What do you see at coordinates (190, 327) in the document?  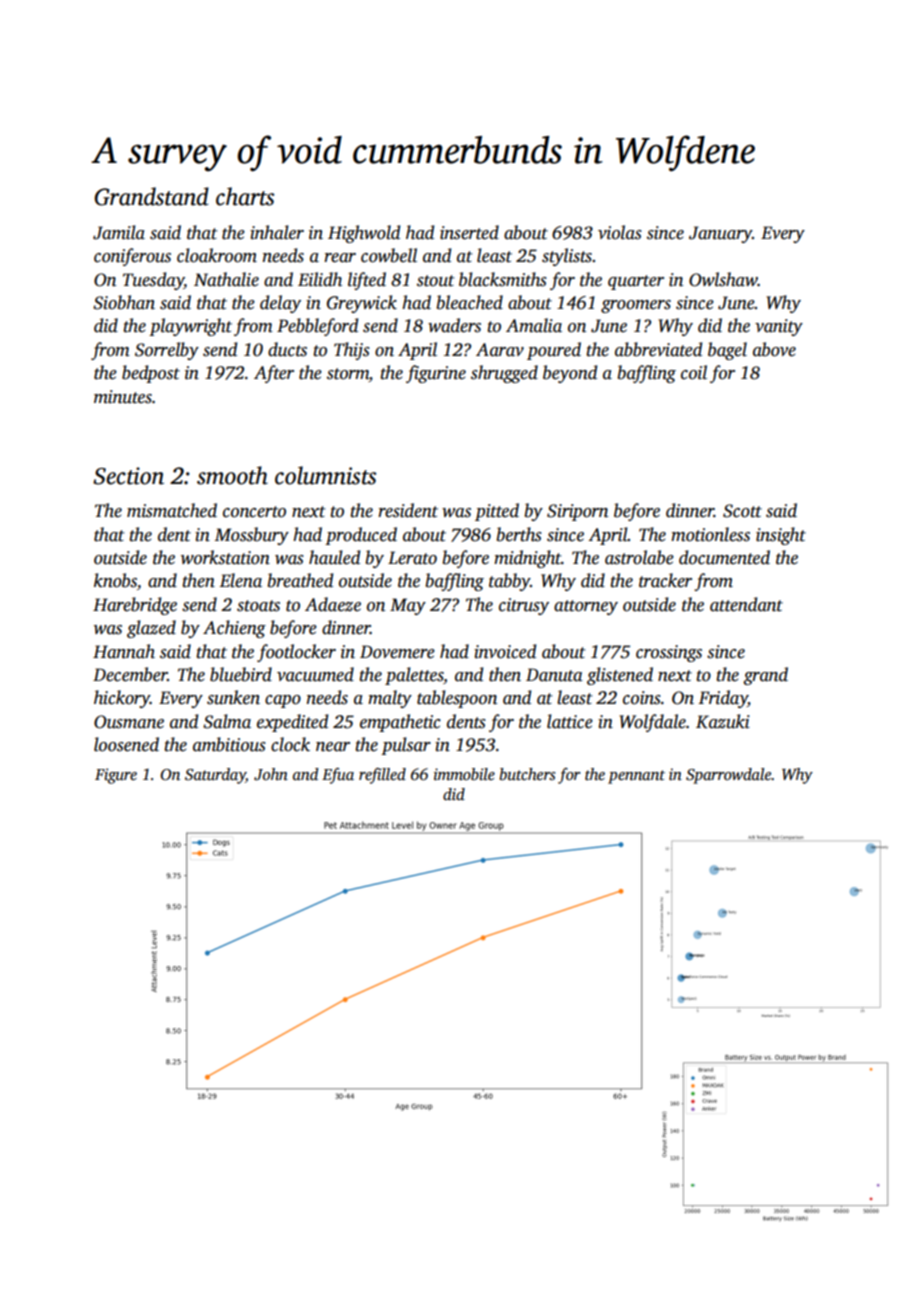 I see `playwright` at bounding box center [190, 327].
